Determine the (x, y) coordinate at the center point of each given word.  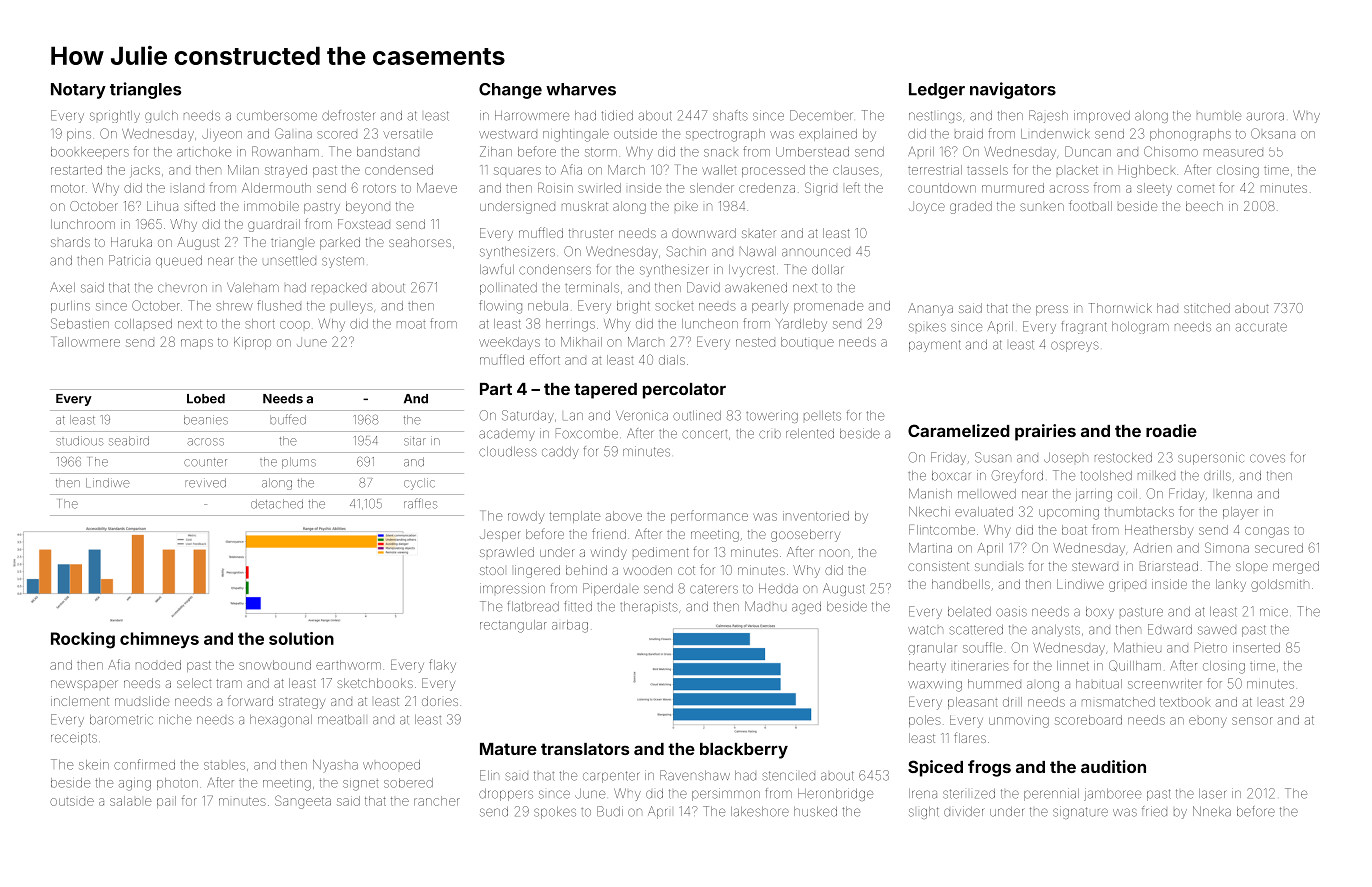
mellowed (987, 494)
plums (299, 462)
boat (1074, 530)
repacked (339, 288)
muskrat (585, 206)
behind (586, 570)
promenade (828, 307)
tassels (987, 170)
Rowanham (285, 151)
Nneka (1212, 811)
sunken (1042, 207)
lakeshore (760, 812)
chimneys (159, 640)
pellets (822, 416)
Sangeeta (303, 802)
